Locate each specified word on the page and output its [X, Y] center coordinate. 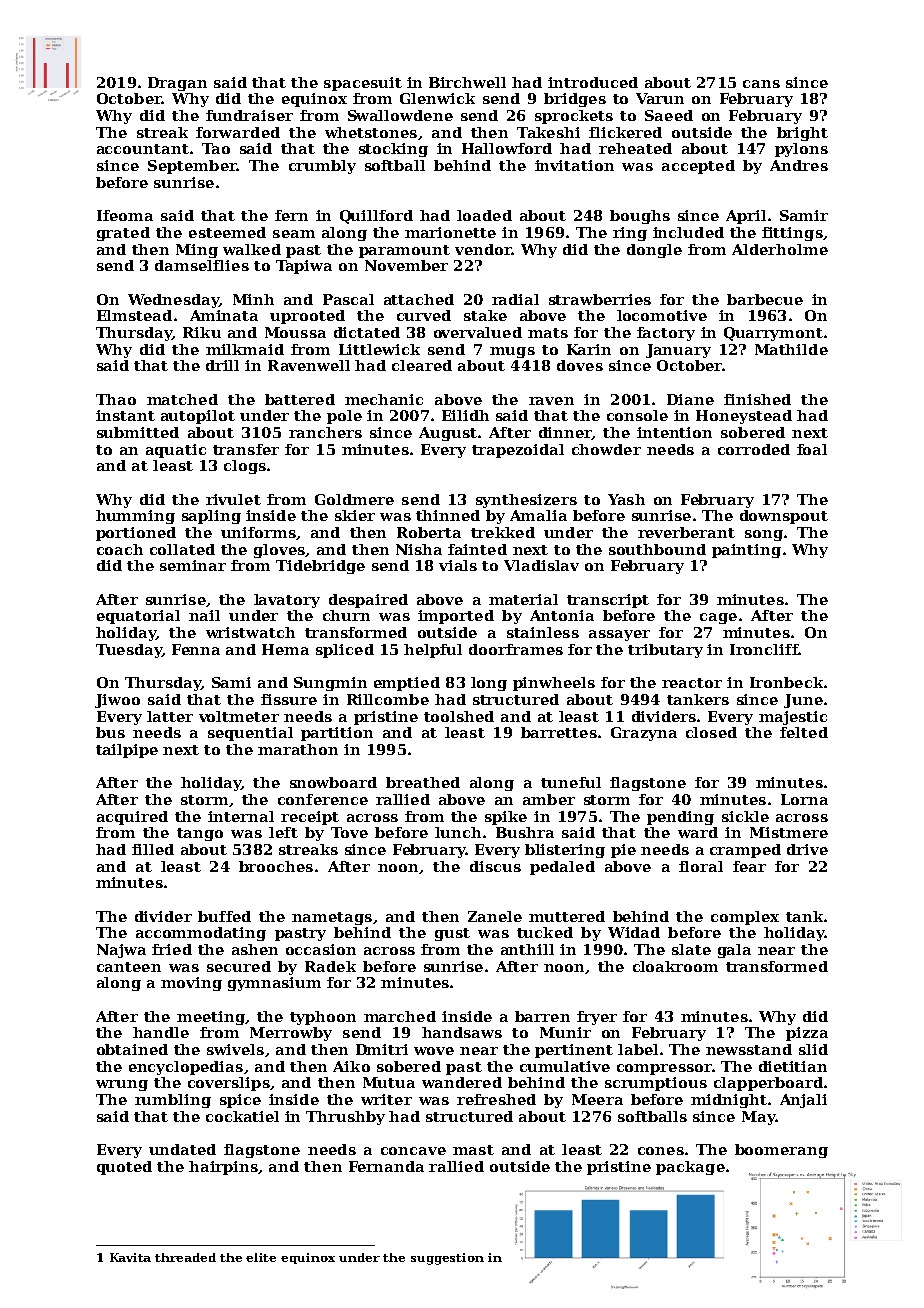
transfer [246, 449]
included [688, 232]
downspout [784, 517]
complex [745, 918]
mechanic [384, 399]
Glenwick [437, 98]
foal [812, 449]
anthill [527, 949]
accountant [143, 149]
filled [153, 849]
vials [458, 565]
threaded [185, 1257]
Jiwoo [117, 701]
